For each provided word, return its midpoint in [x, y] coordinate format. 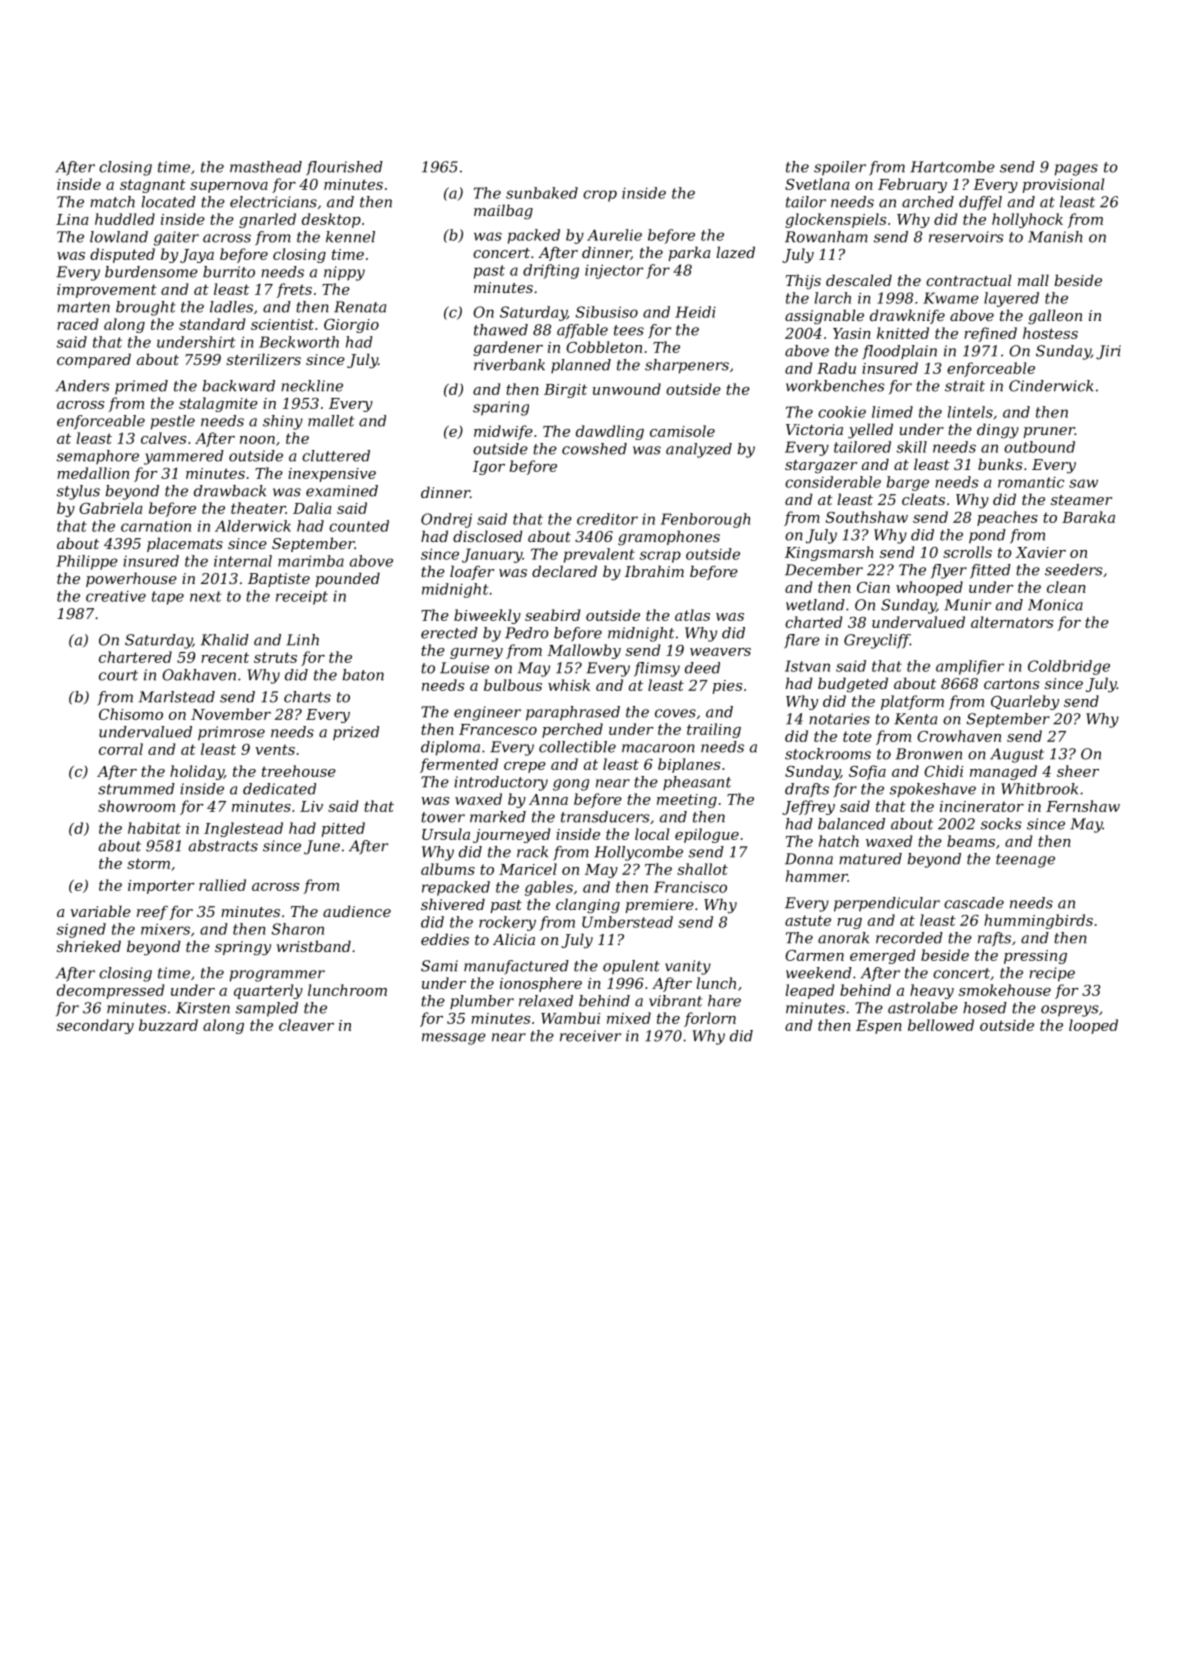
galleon [1055, 316]
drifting [551, 271]
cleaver [306, 1025]
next [205, 596]
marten [83, 307]
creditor [607, 519]
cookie [842, 412]
